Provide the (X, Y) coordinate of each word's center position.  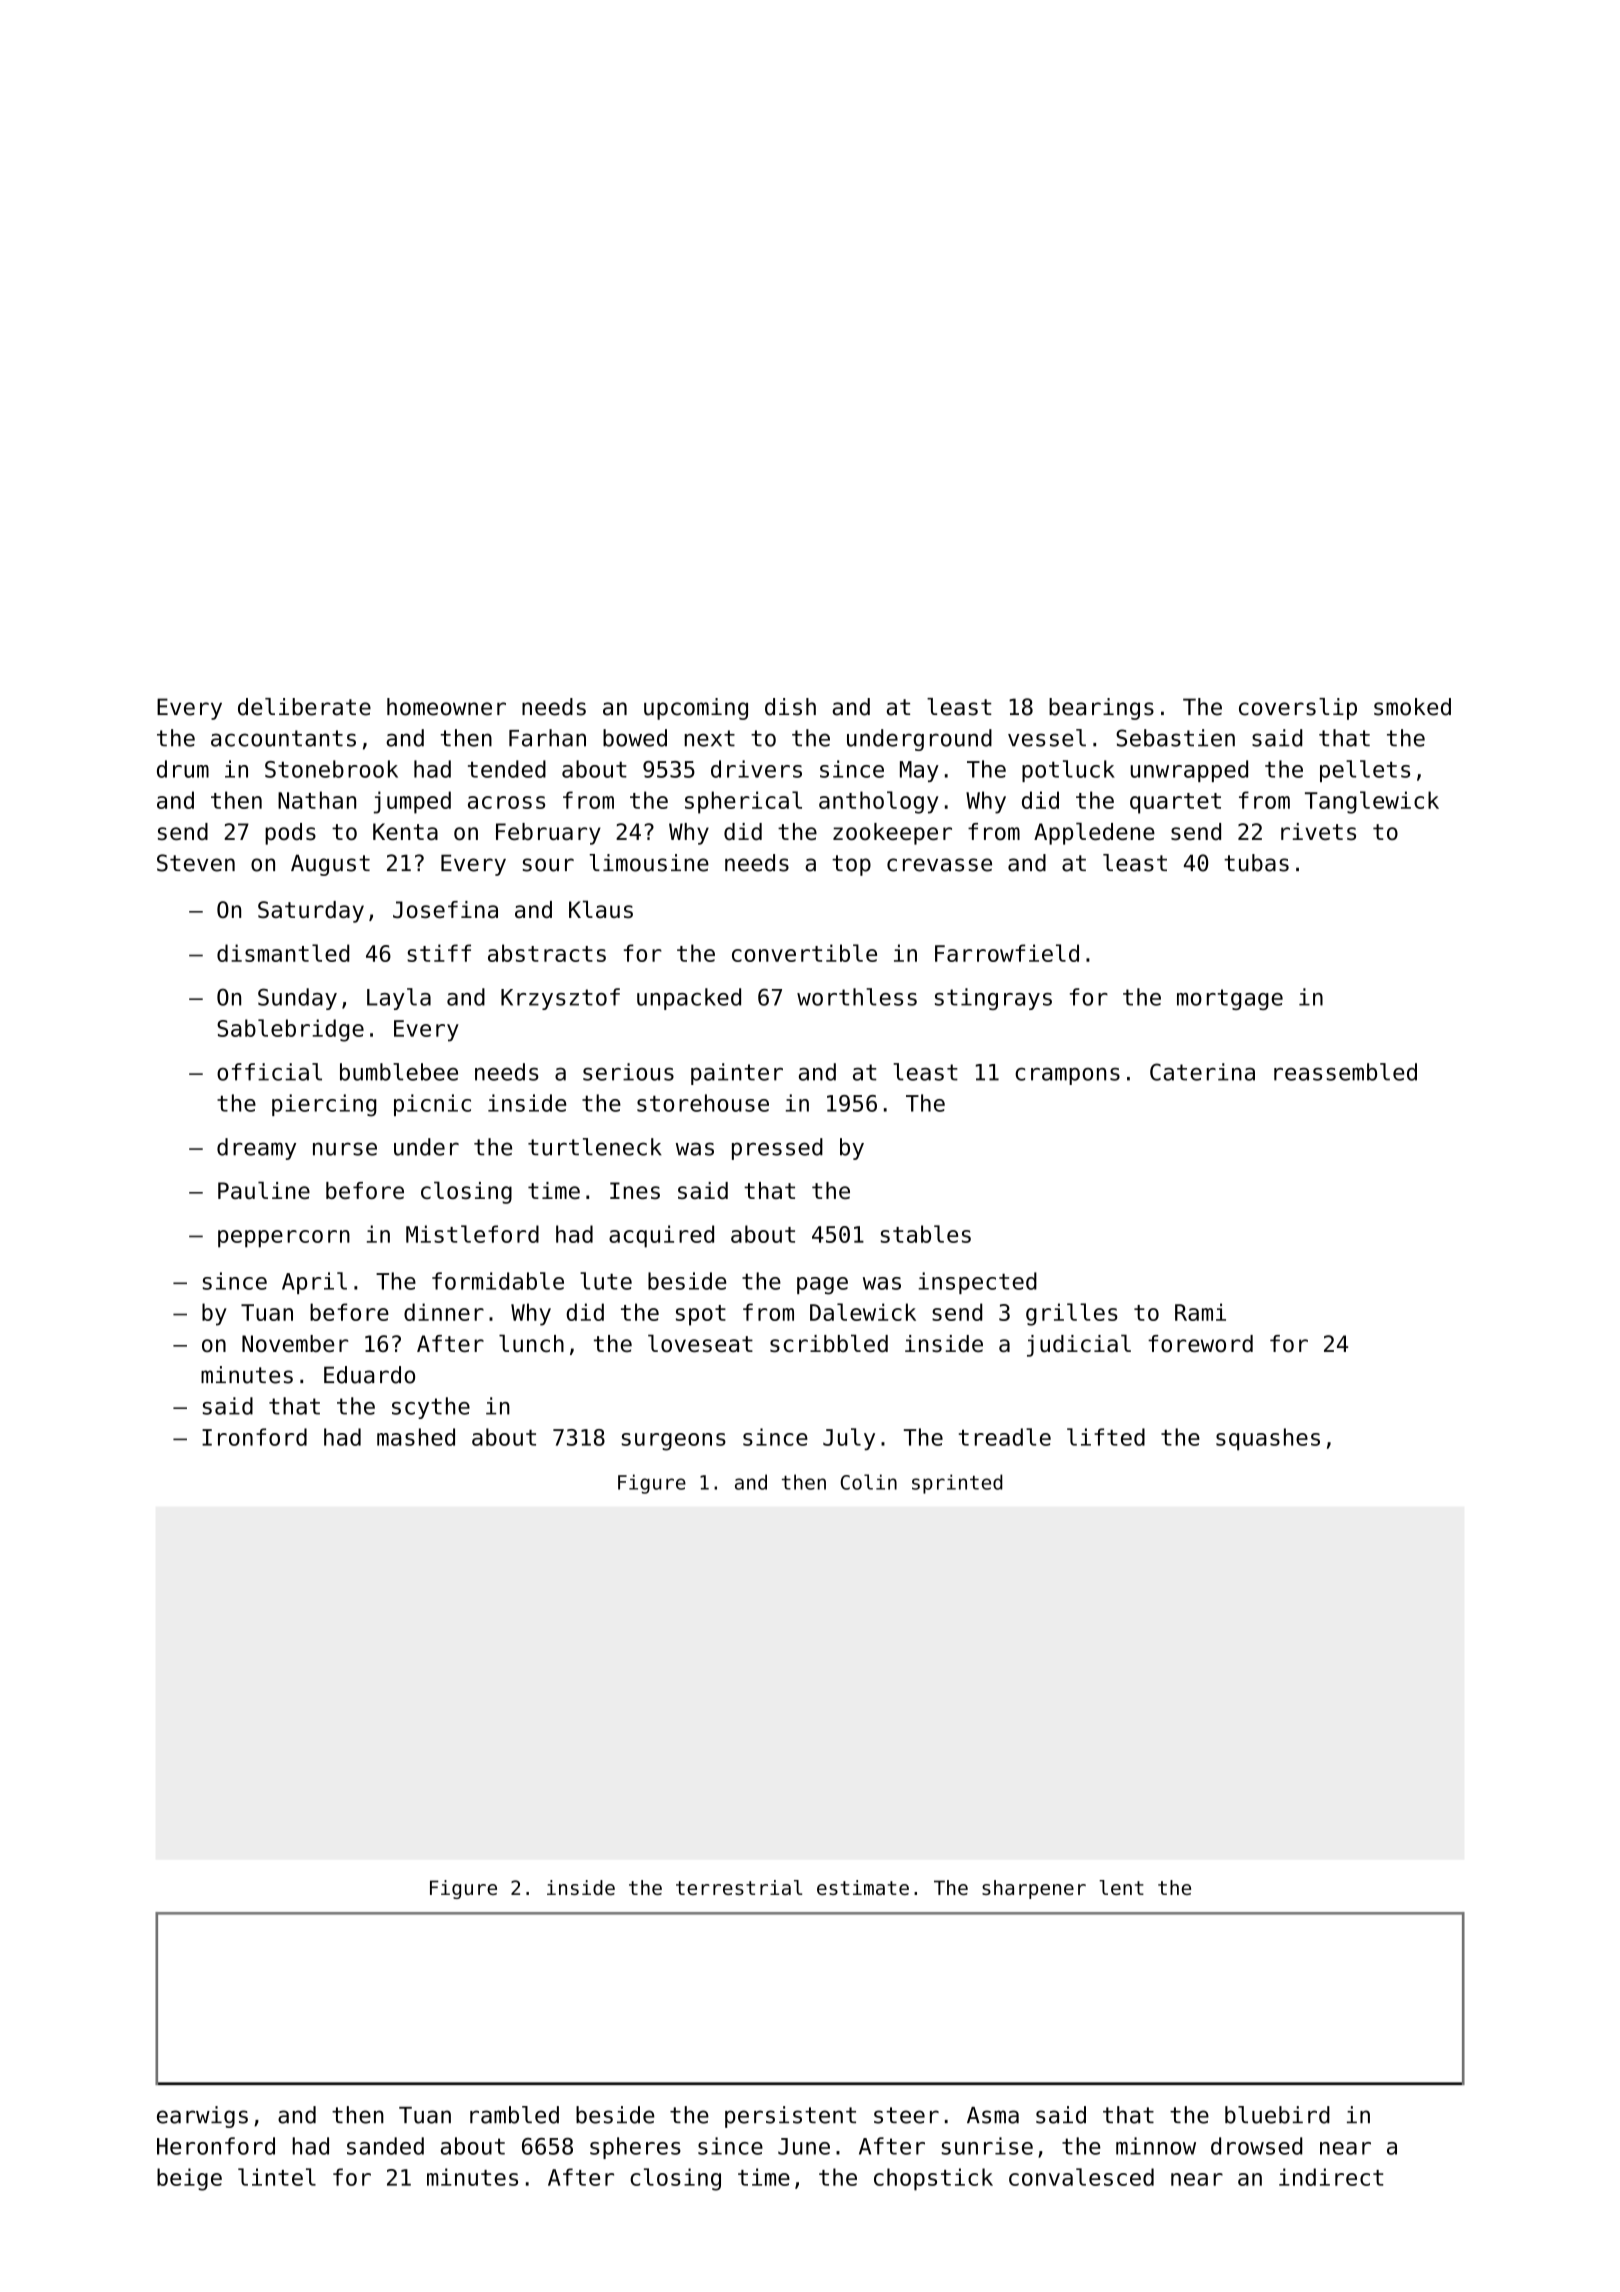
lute (606, 1281)
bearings (1101, 709)
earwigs (202, 2117)
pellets (1365, 771)
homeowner (446, 707)
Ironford (254, 1437)
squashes (1268, 1439)
